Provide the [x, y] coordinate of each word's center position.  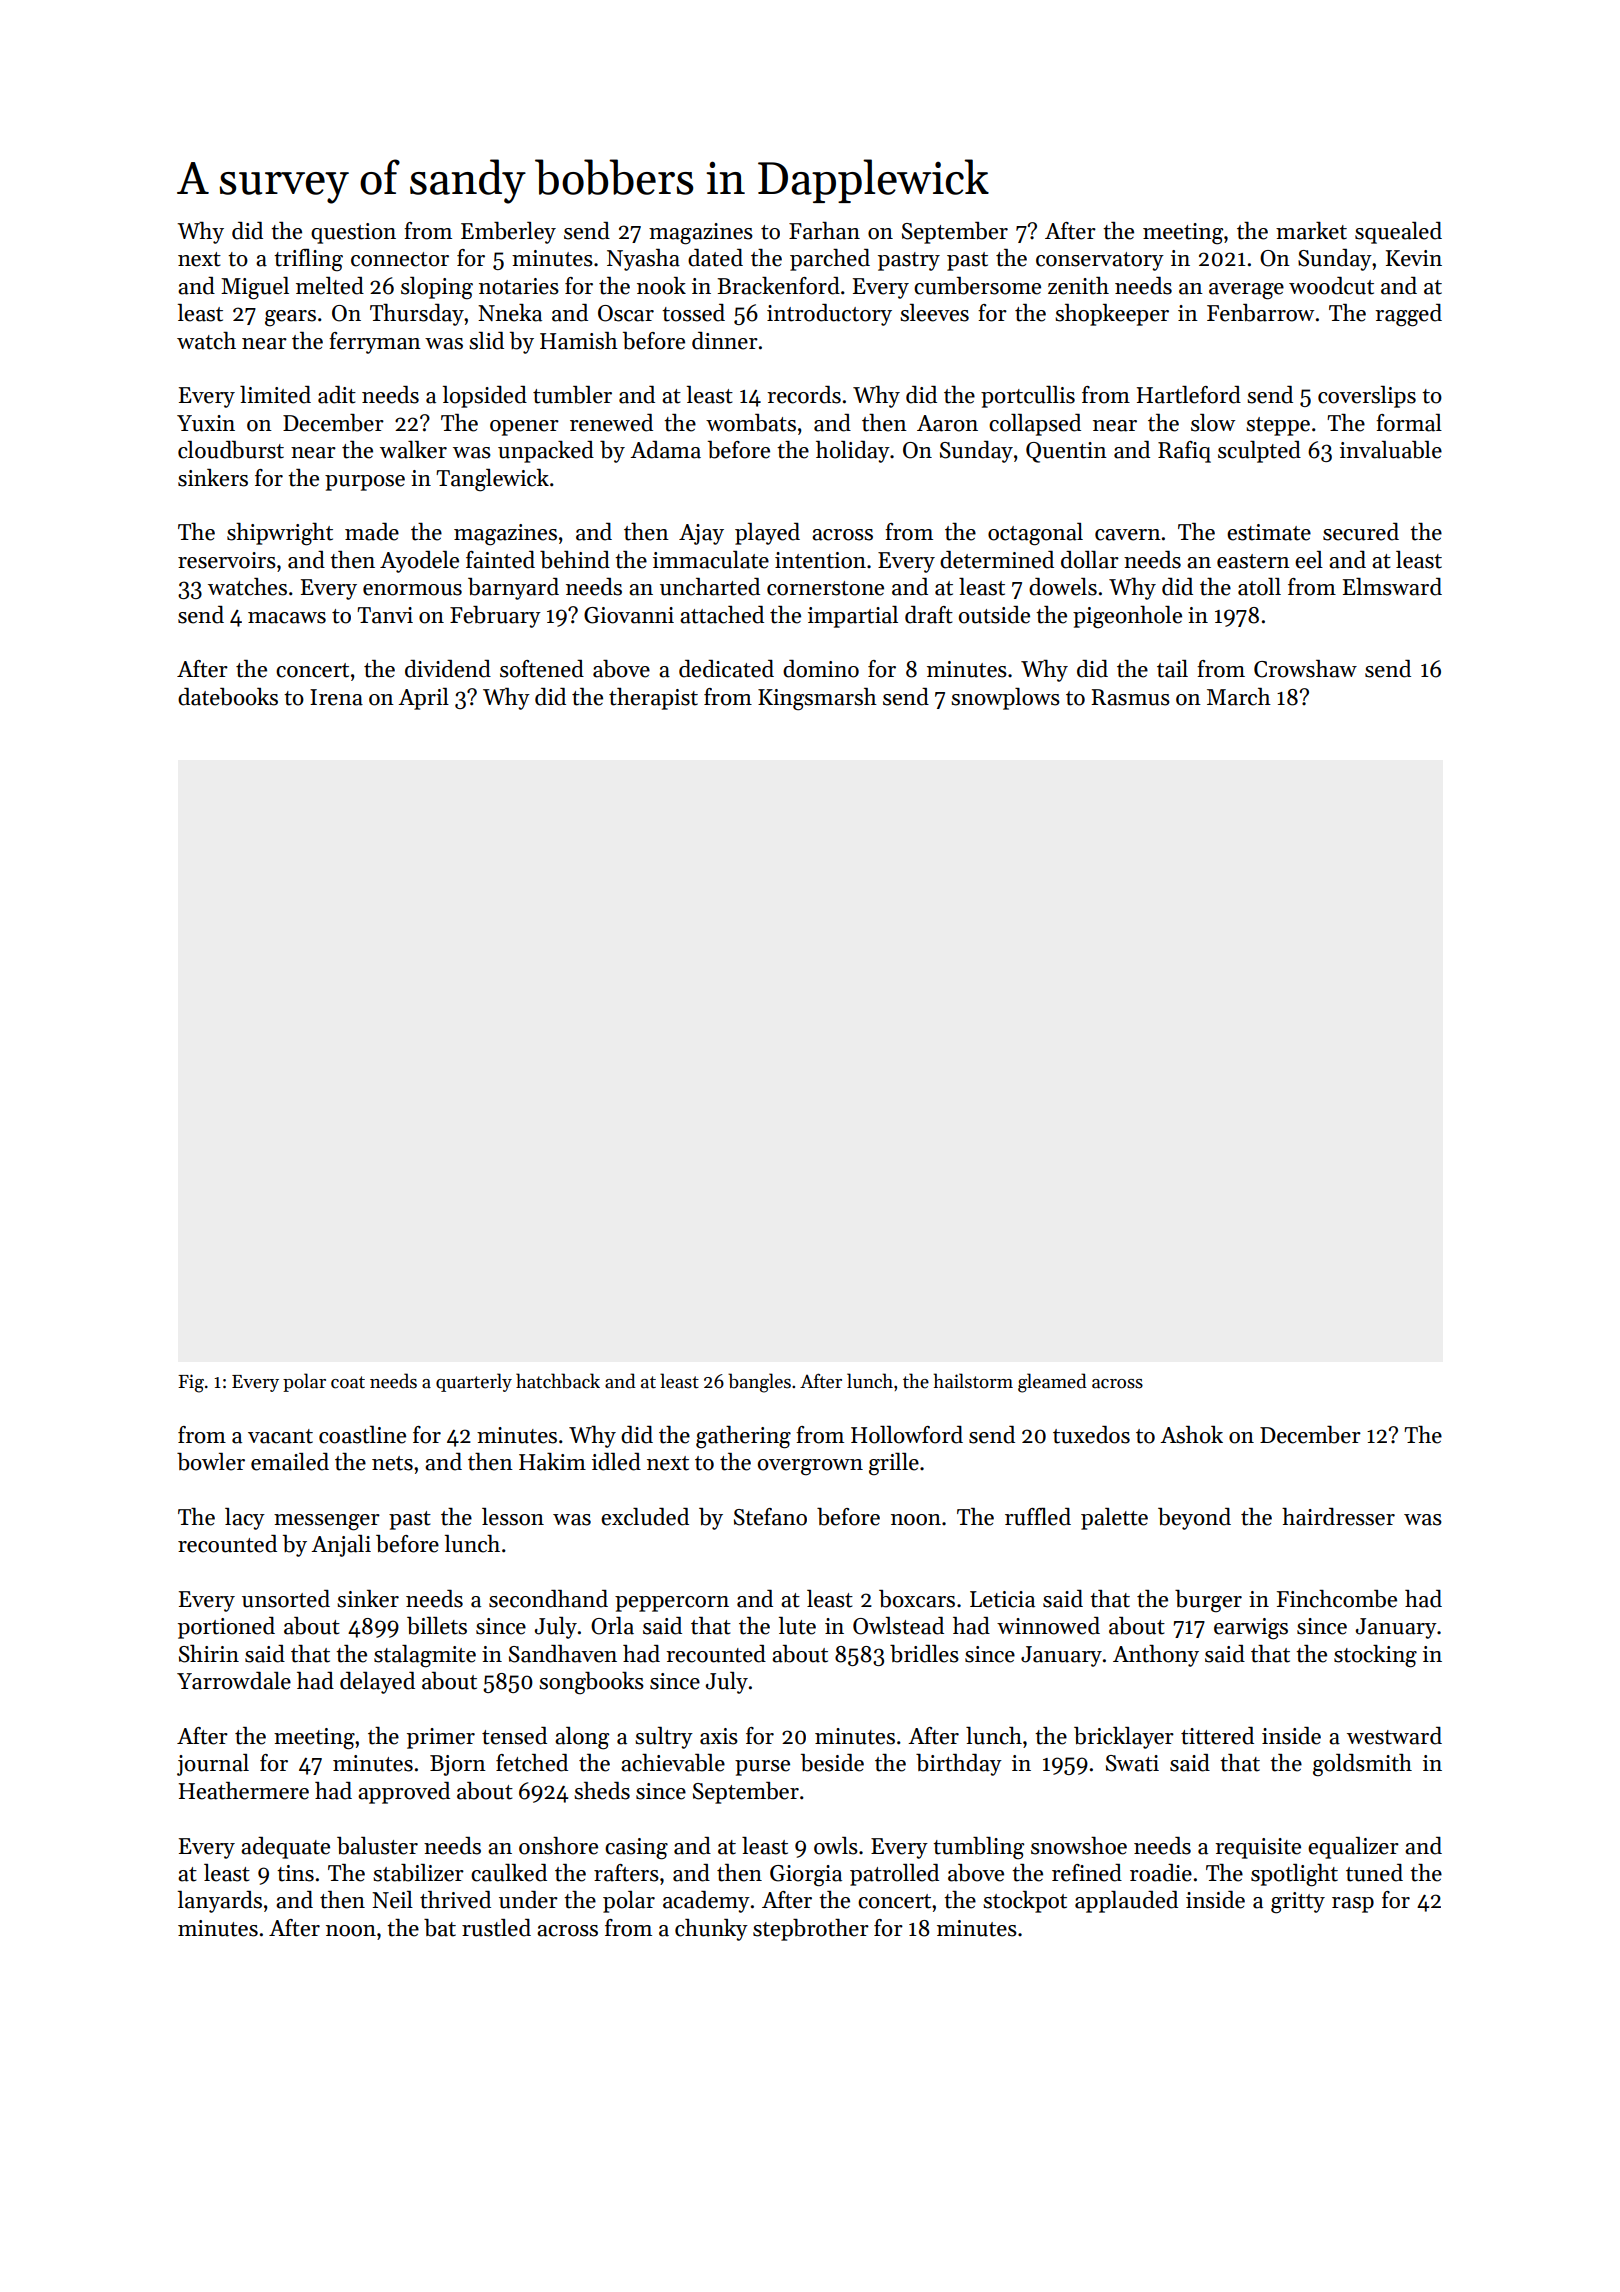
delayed [377, 1683]
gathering [743, 1437]
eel [1309, 560]
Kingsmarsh [817, 699]
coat [348, 1382]
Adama [665, 450]
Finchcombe [1337, 1599]
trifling [308, 260]
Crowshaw [1305, 669]
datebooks [228, 697]
